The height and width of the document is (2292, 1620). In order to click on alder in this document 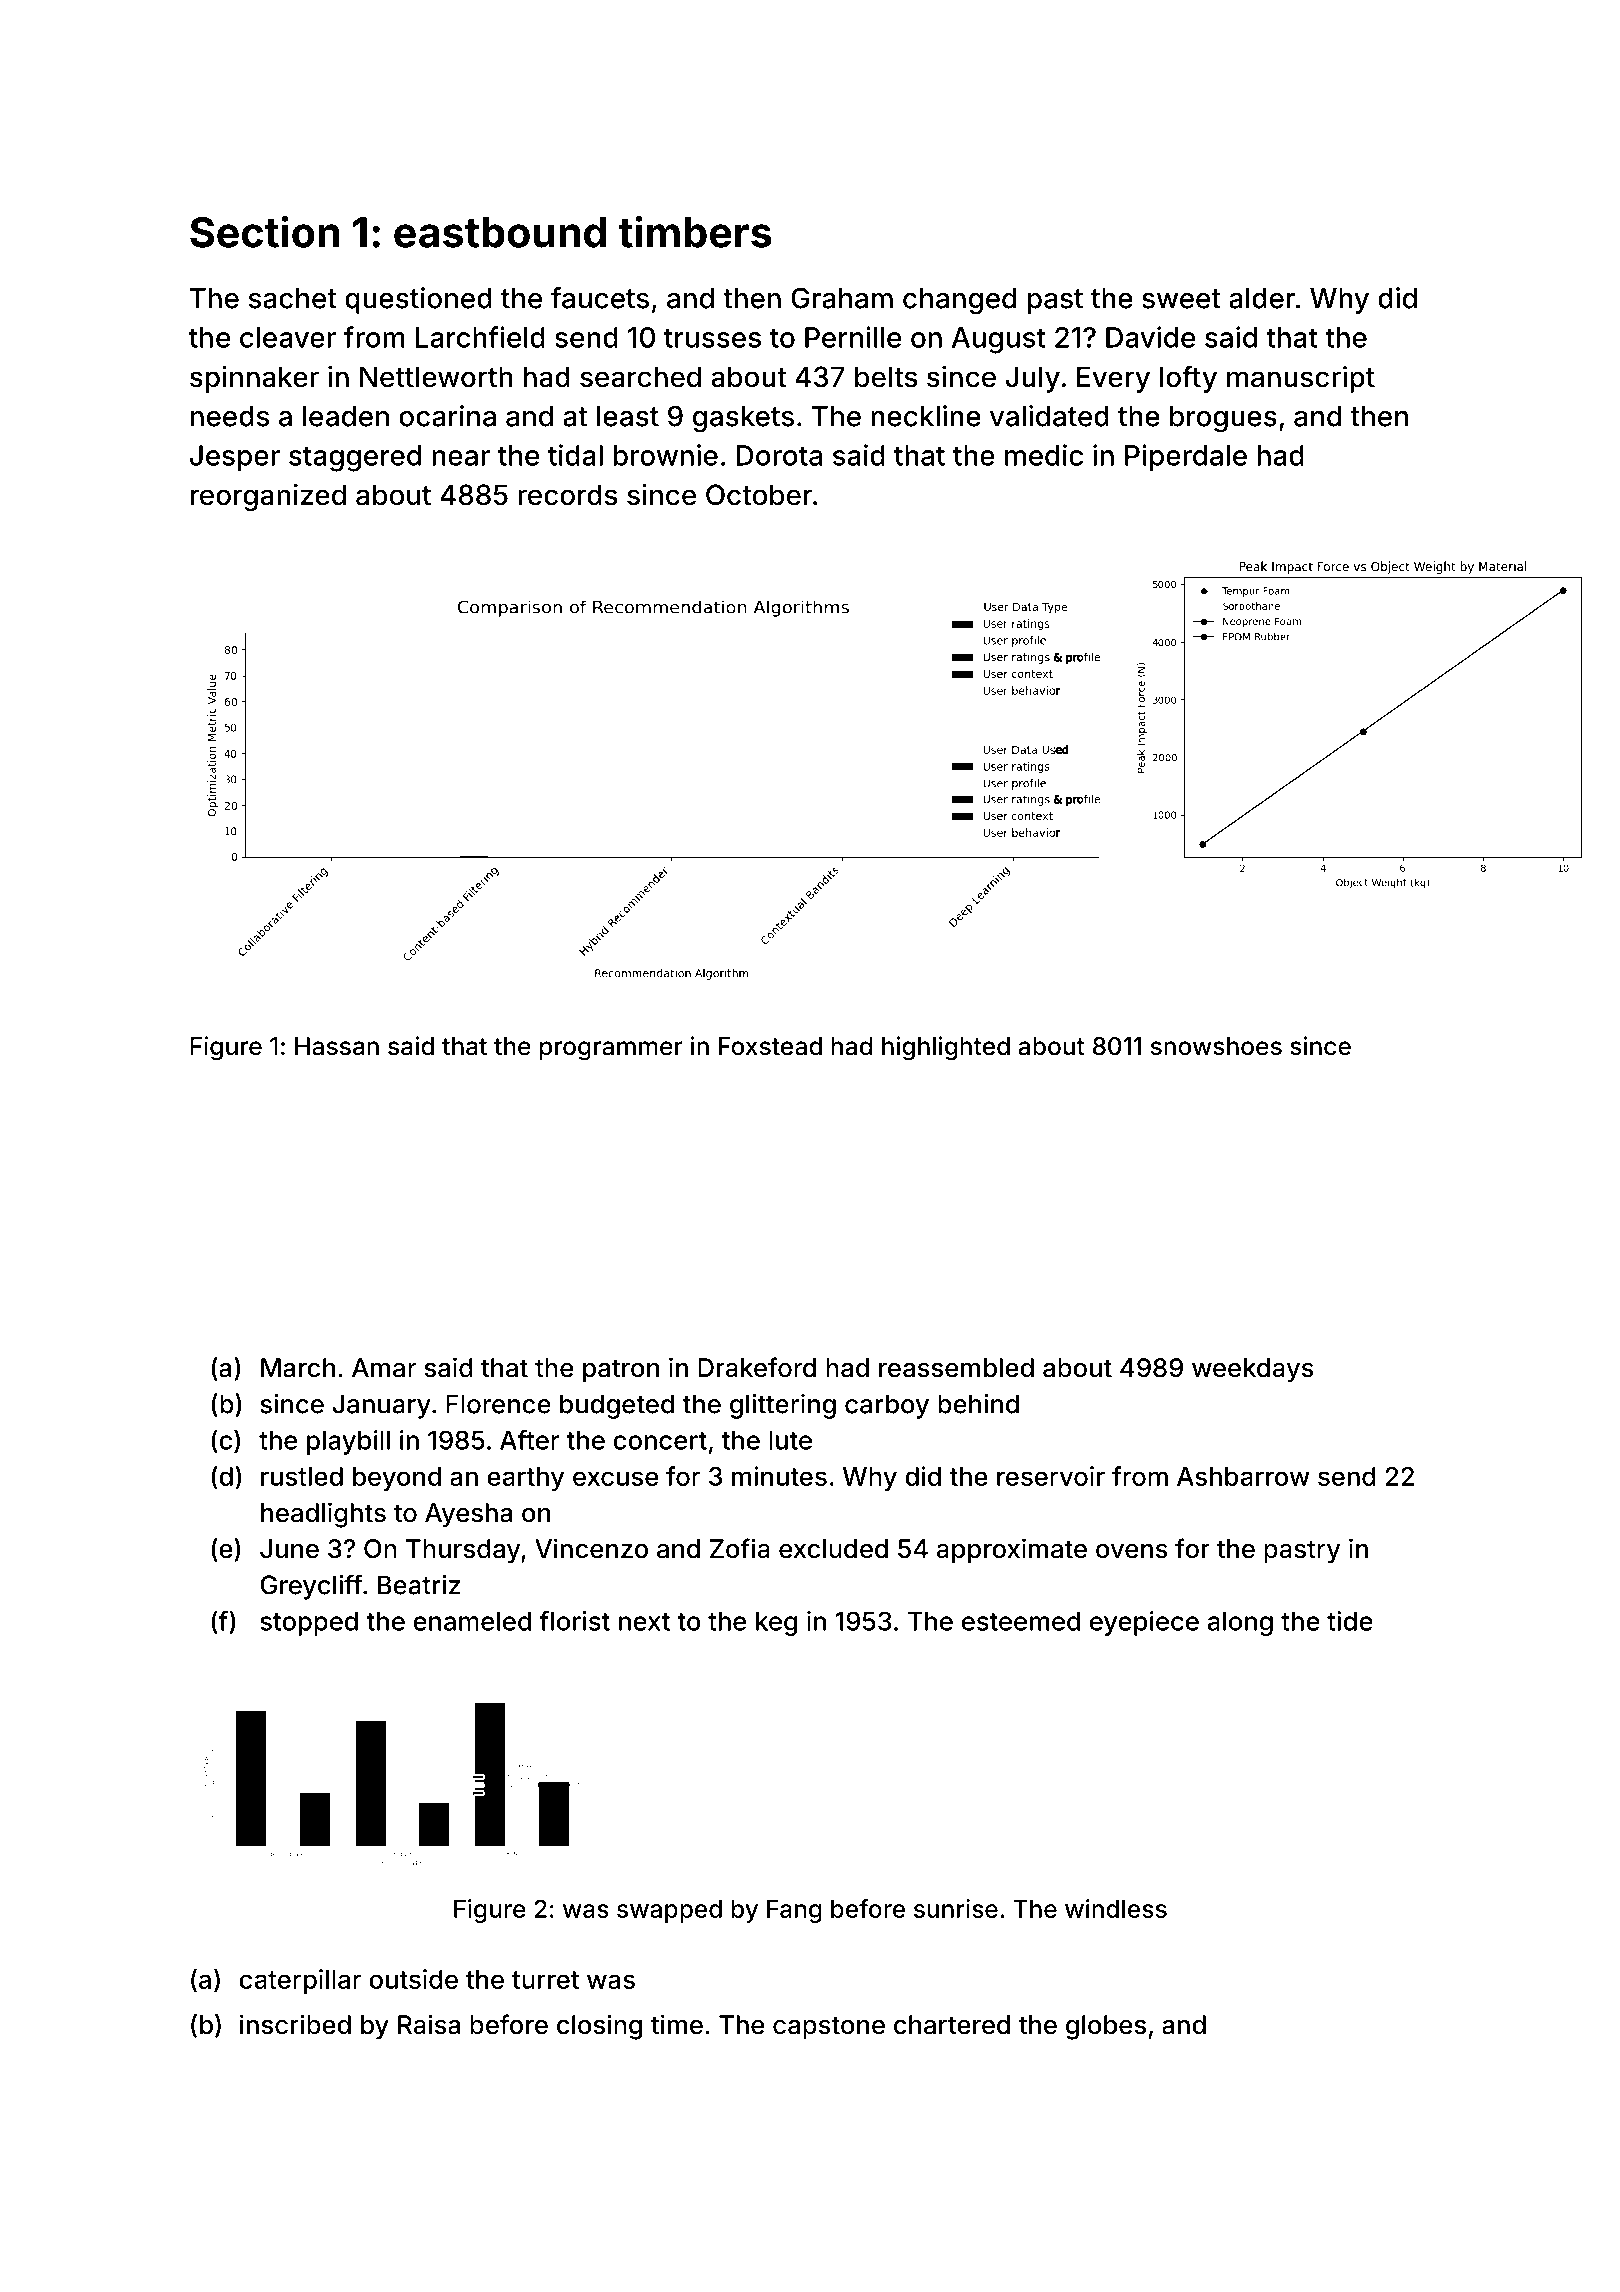, I will do `click(1262, 298)`.
